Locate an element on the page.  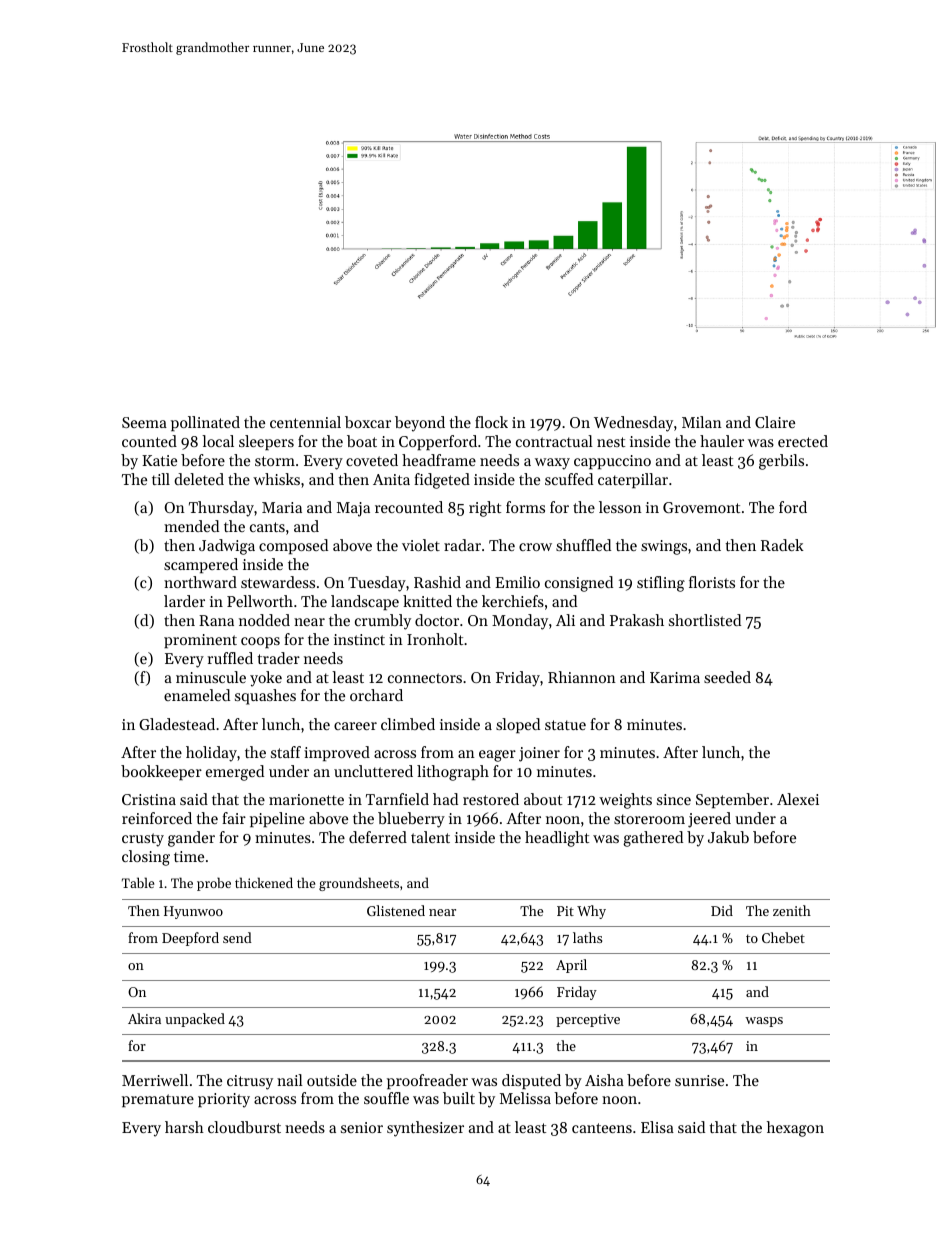
Claire is located at coordinates (775, 422).
